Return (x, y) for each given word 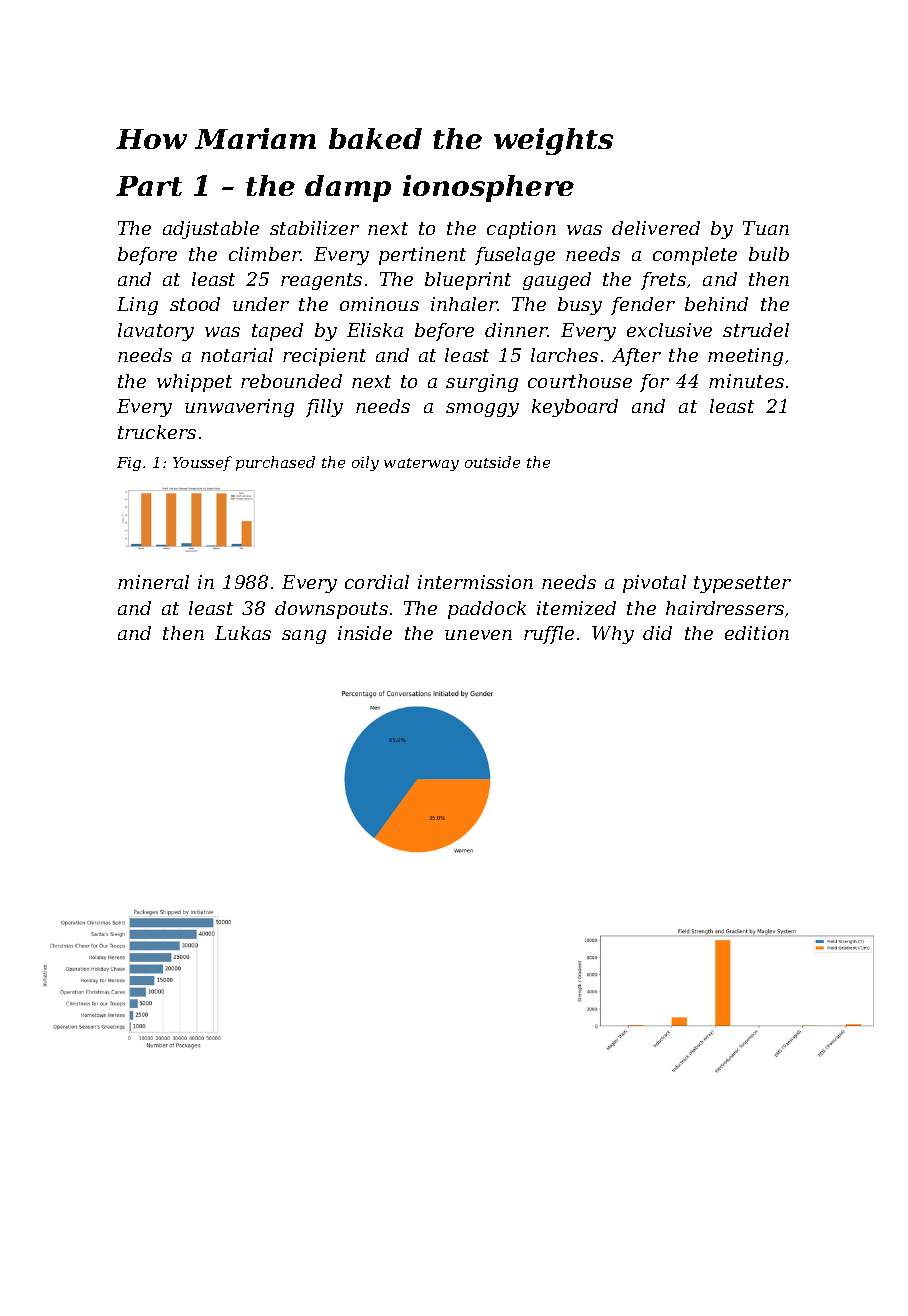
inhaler (464, 304)
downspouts (331, 610)
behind (716, 304)
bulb (769, 254)
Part (149, 186)
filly (324, 408)
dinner (516, 330)
